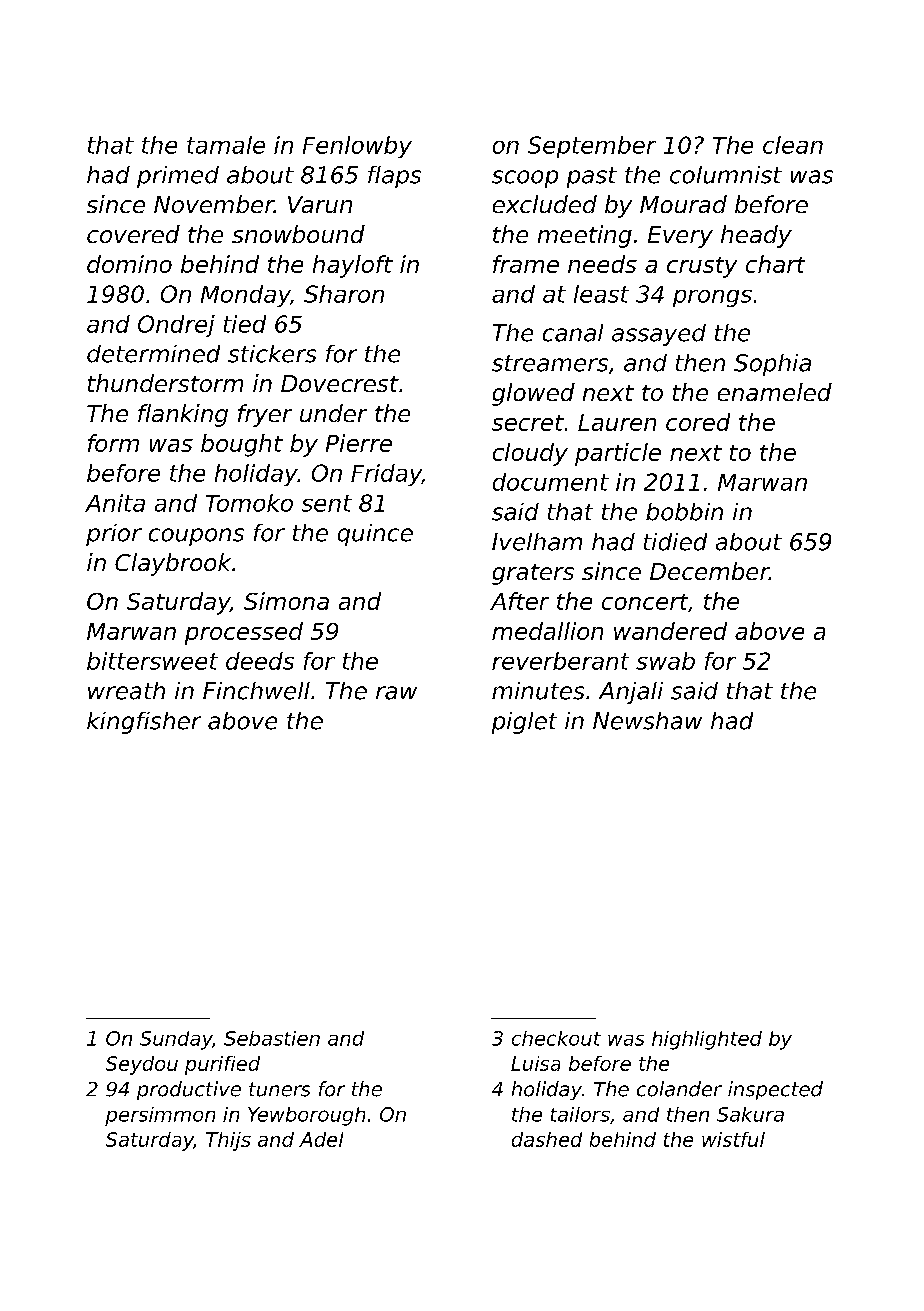 The image size is (924, 1311). I want to click on Adel, so click(321, 1139).
